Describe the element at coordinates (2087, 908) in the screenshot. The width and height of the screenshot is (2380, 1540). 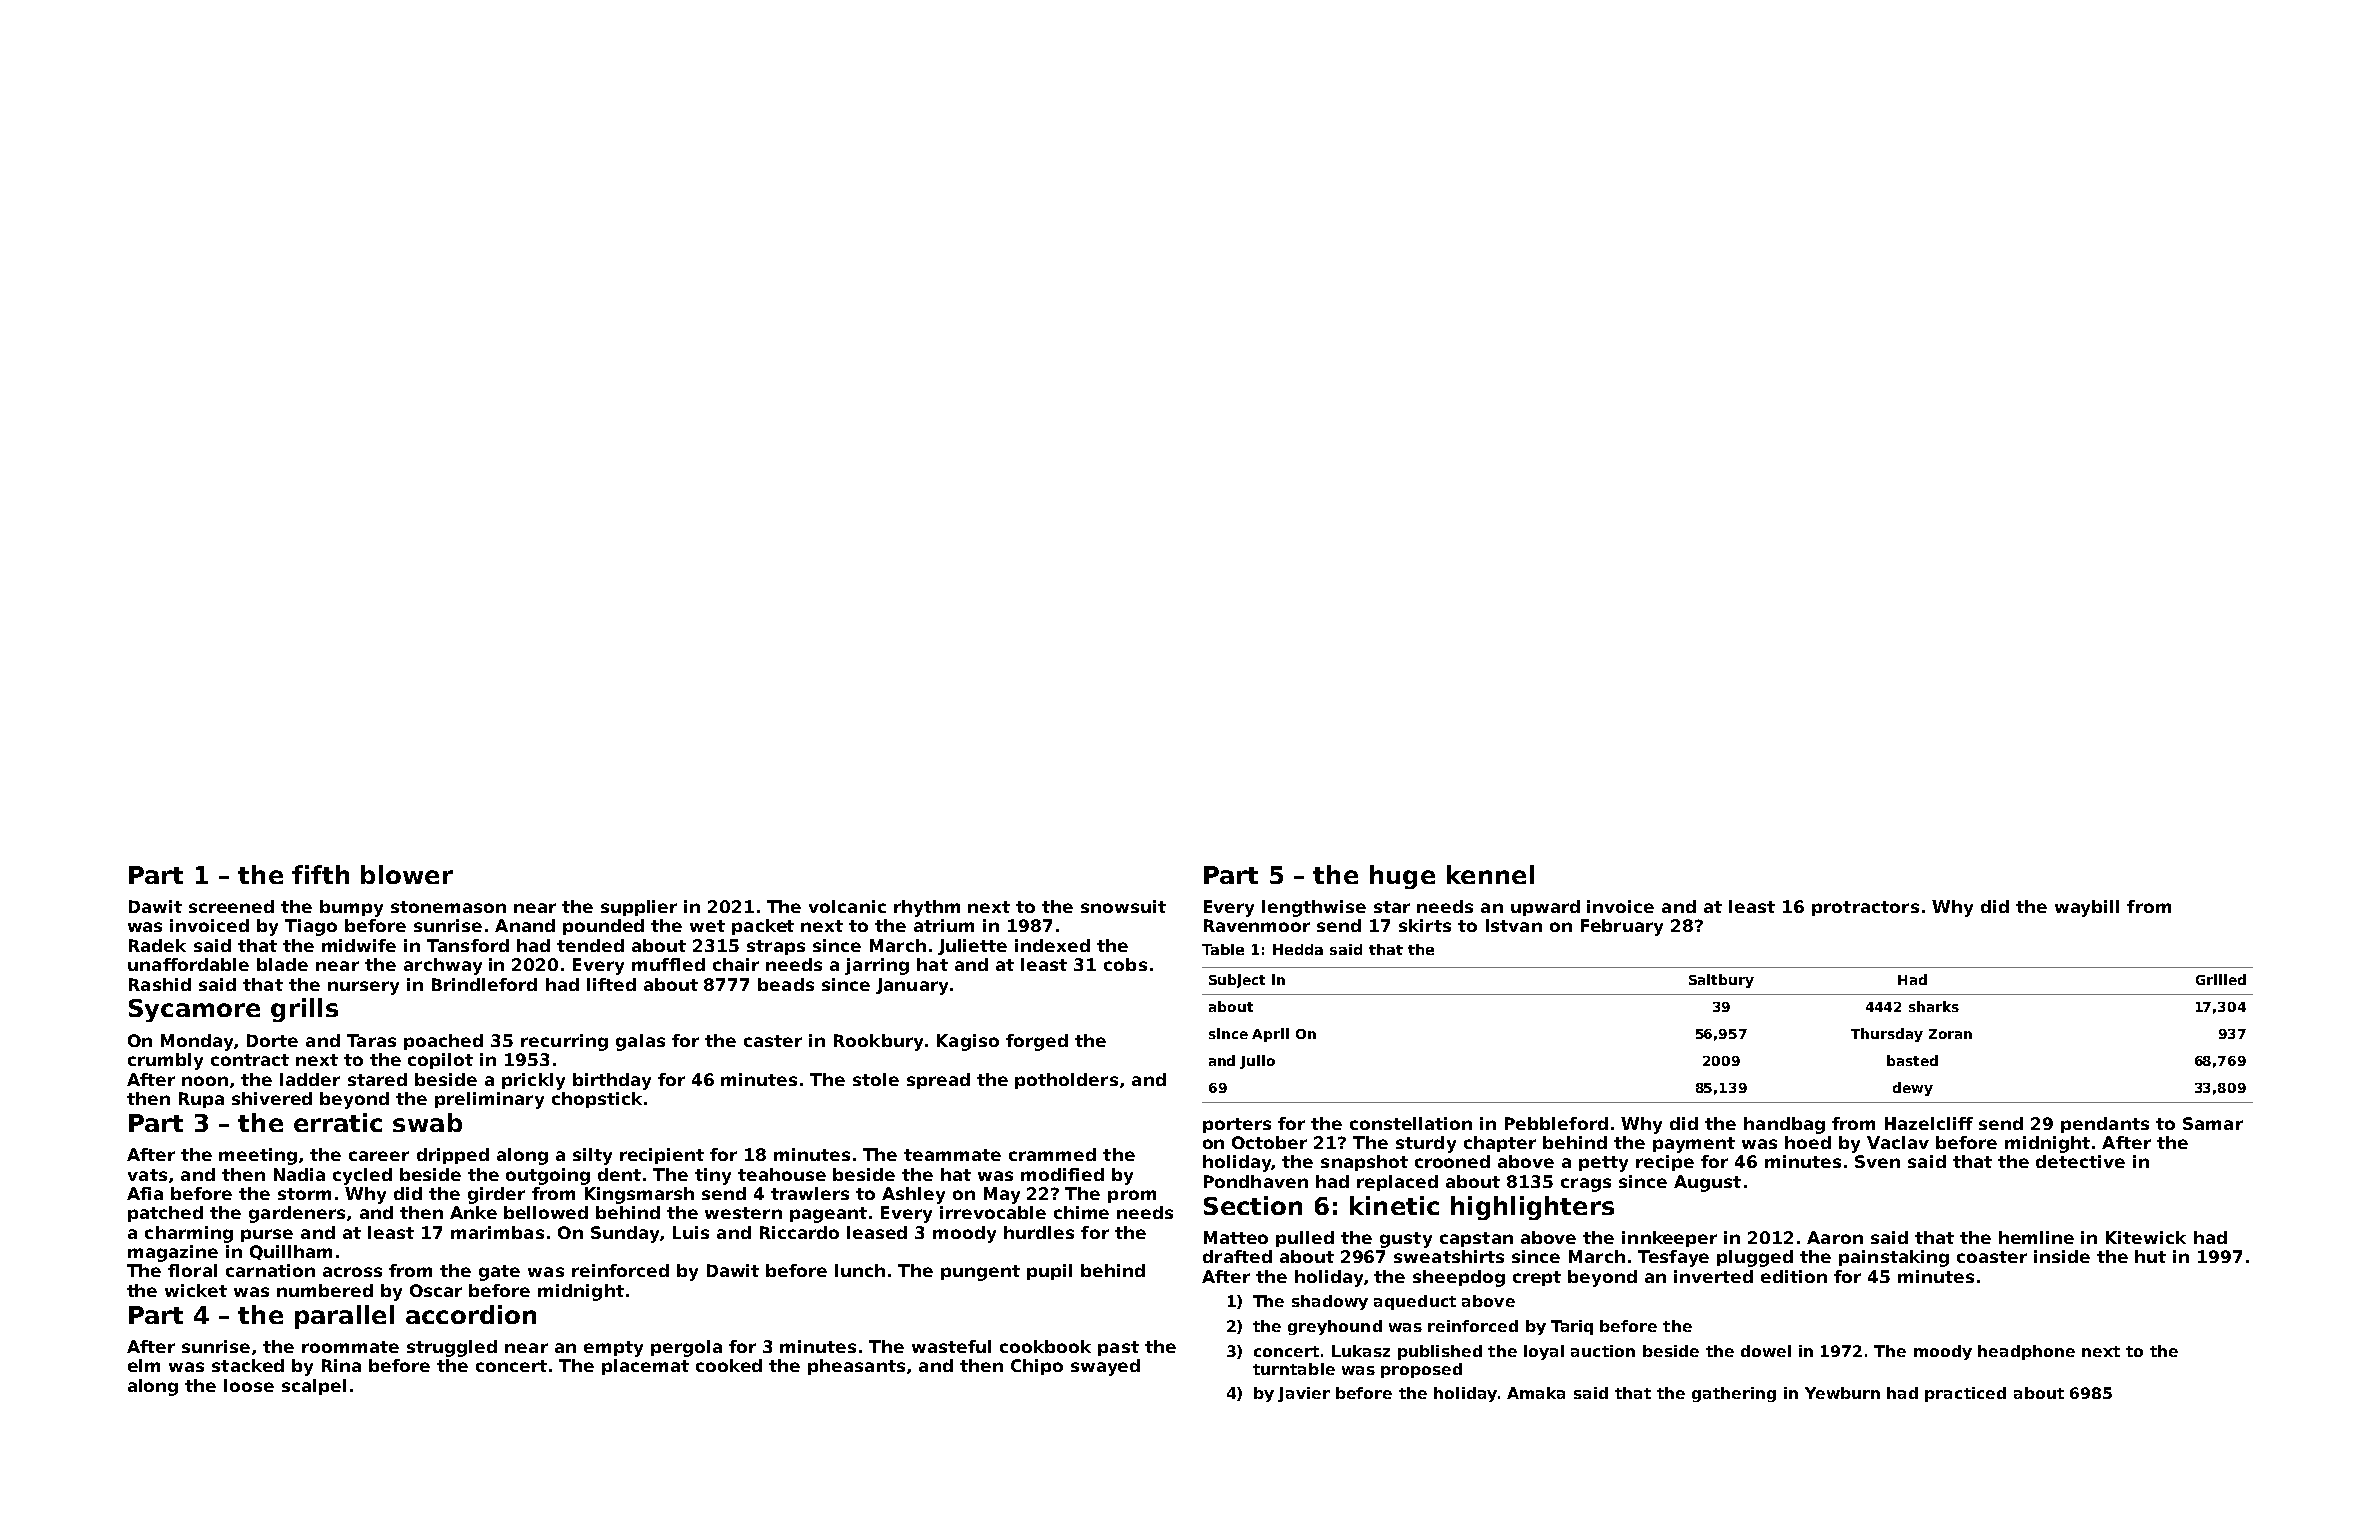
I see `waybill` at that location.
